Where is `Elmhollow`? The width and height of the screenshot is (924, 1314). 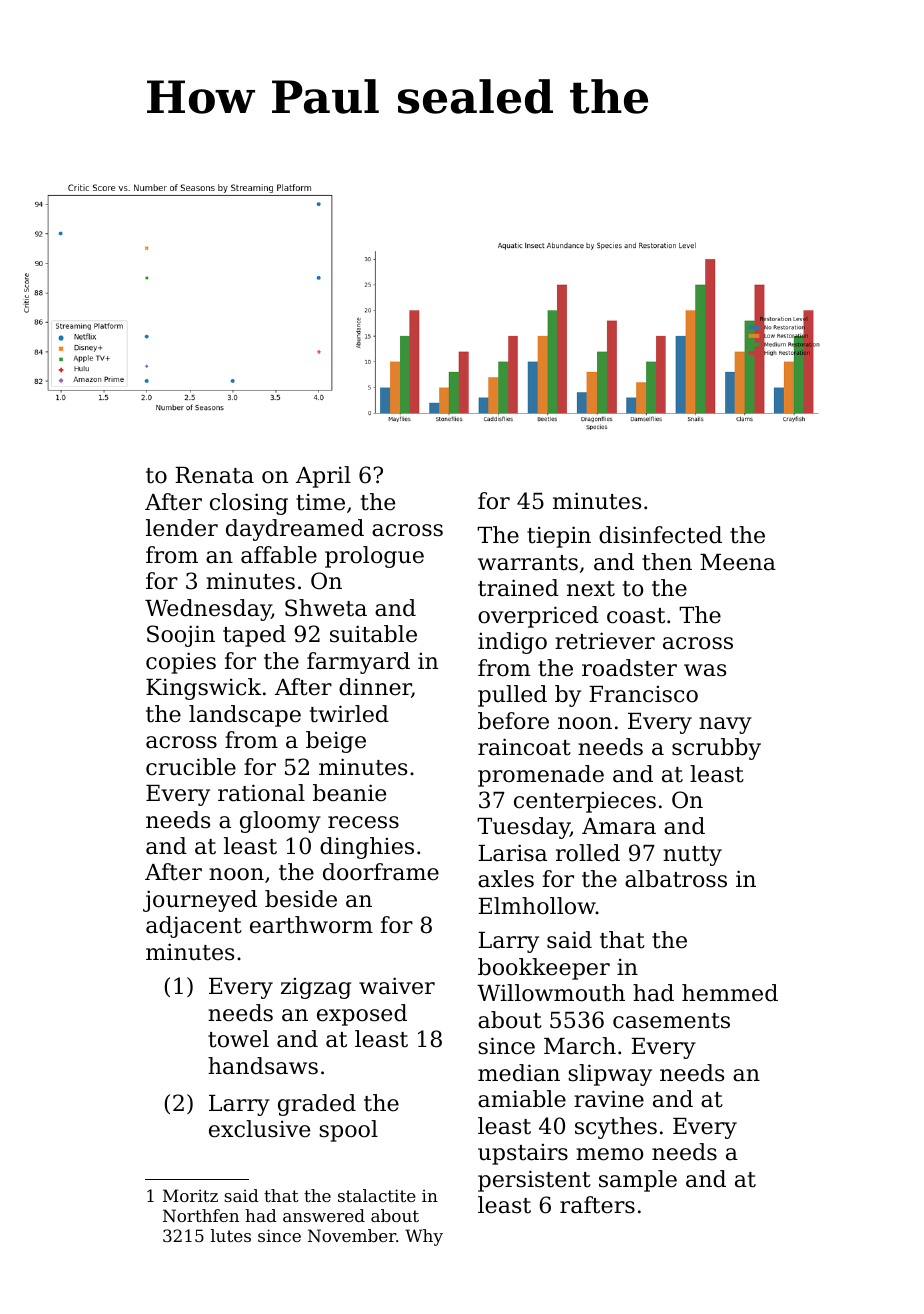
Elmhollow is located at coordinates (537, 906).
